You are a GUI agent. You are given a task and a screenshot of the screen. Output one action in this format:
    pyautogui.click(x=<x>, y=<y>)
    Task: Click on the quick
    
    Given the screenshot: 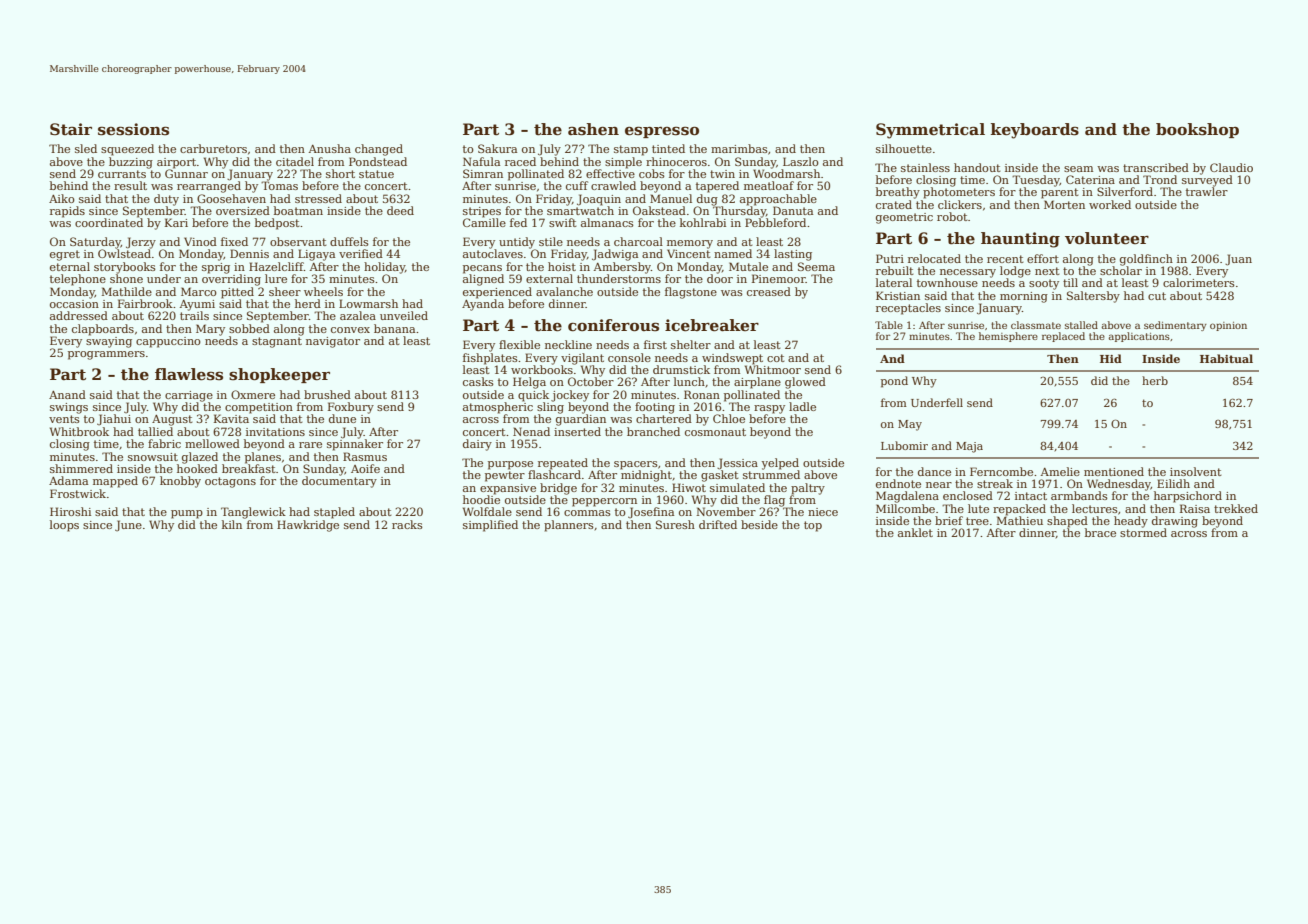 What is the action you would take?
    pyautogui.click(x=533, y=396)
